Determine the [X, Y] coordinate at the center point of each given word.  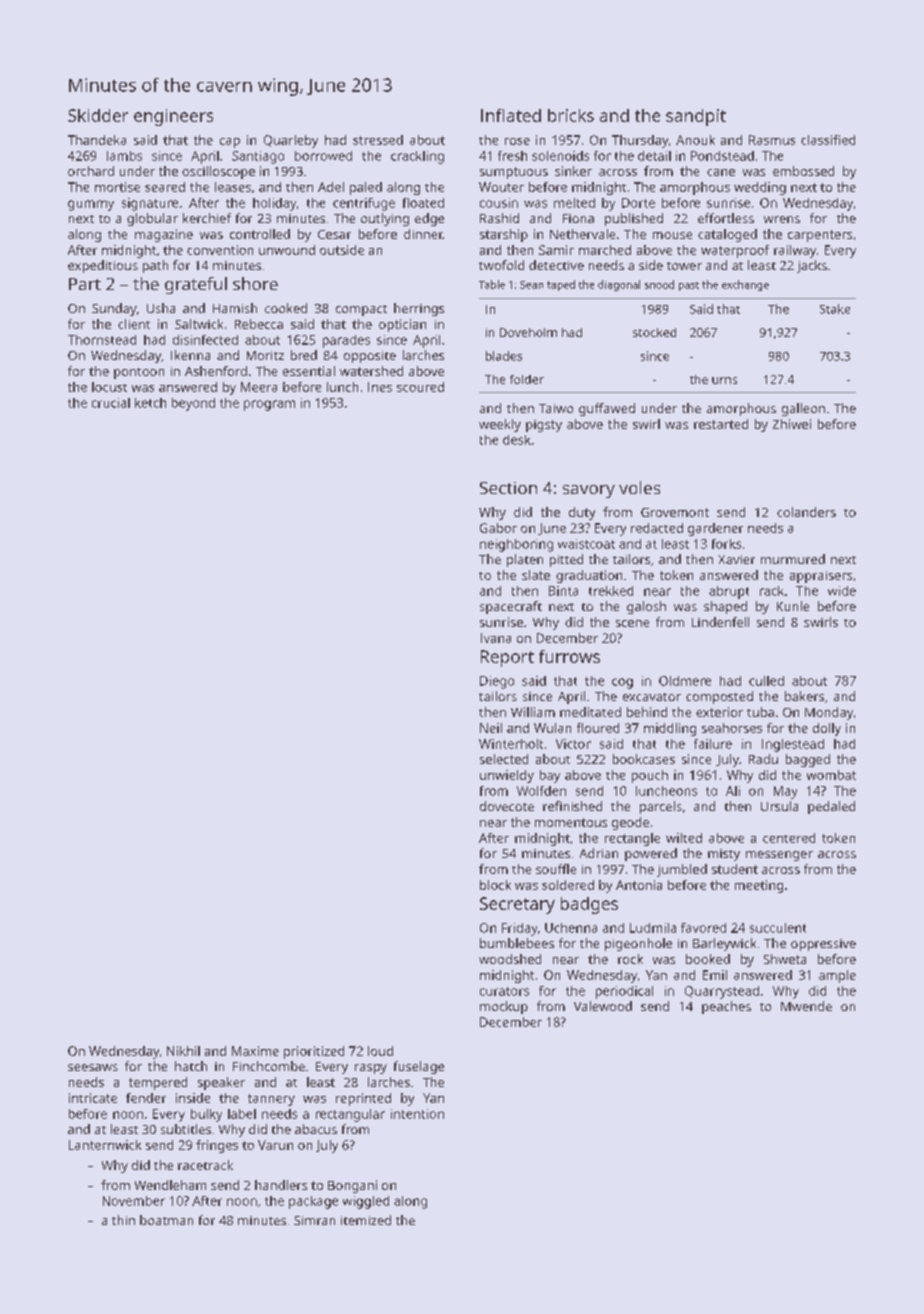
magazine [164, 235]
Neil [491, 728]
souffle [556, 869]
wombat [831, 775]
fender [146, 1098]
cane [721, 172]
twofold [501, 265]
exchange [745, 285]
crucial [111, 403]
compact [361, 310]
